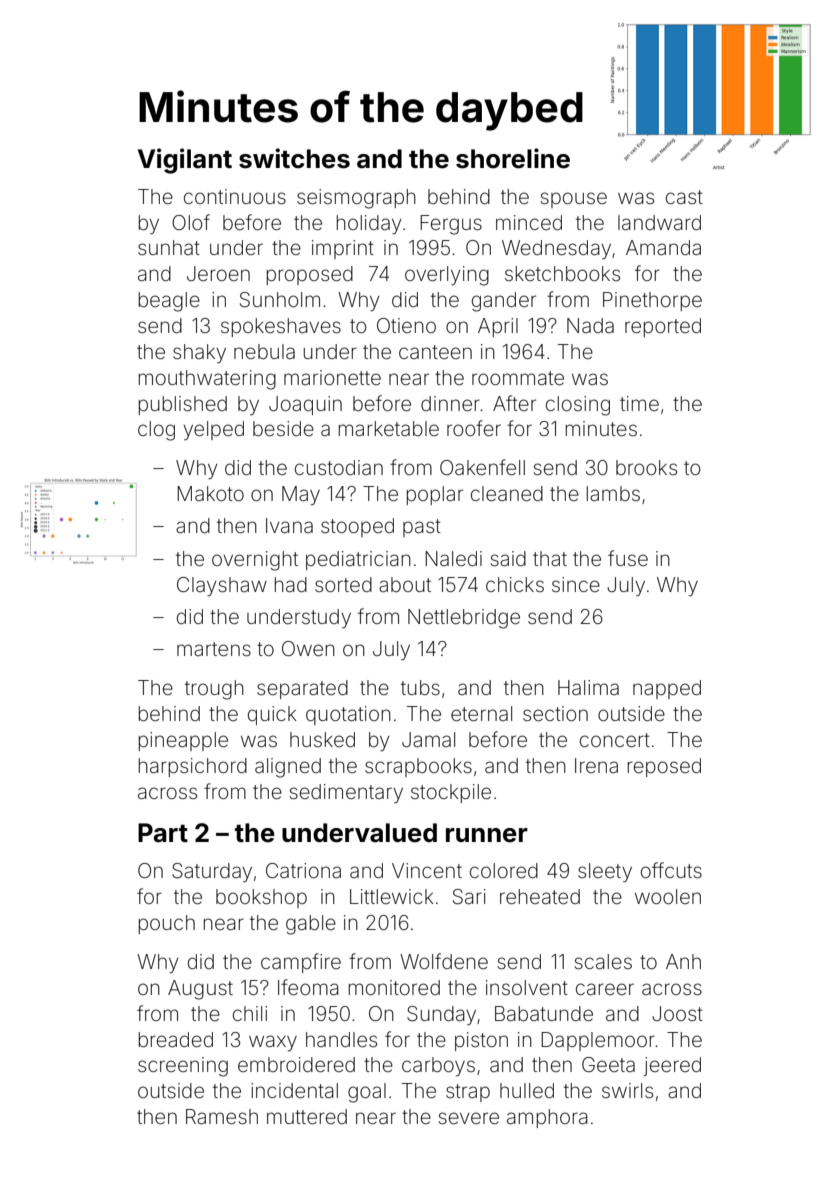 The image size is (840, 1192). Describe the element at coordinates (547, 1118) in the screenshot. I see `amphora` at that location.
